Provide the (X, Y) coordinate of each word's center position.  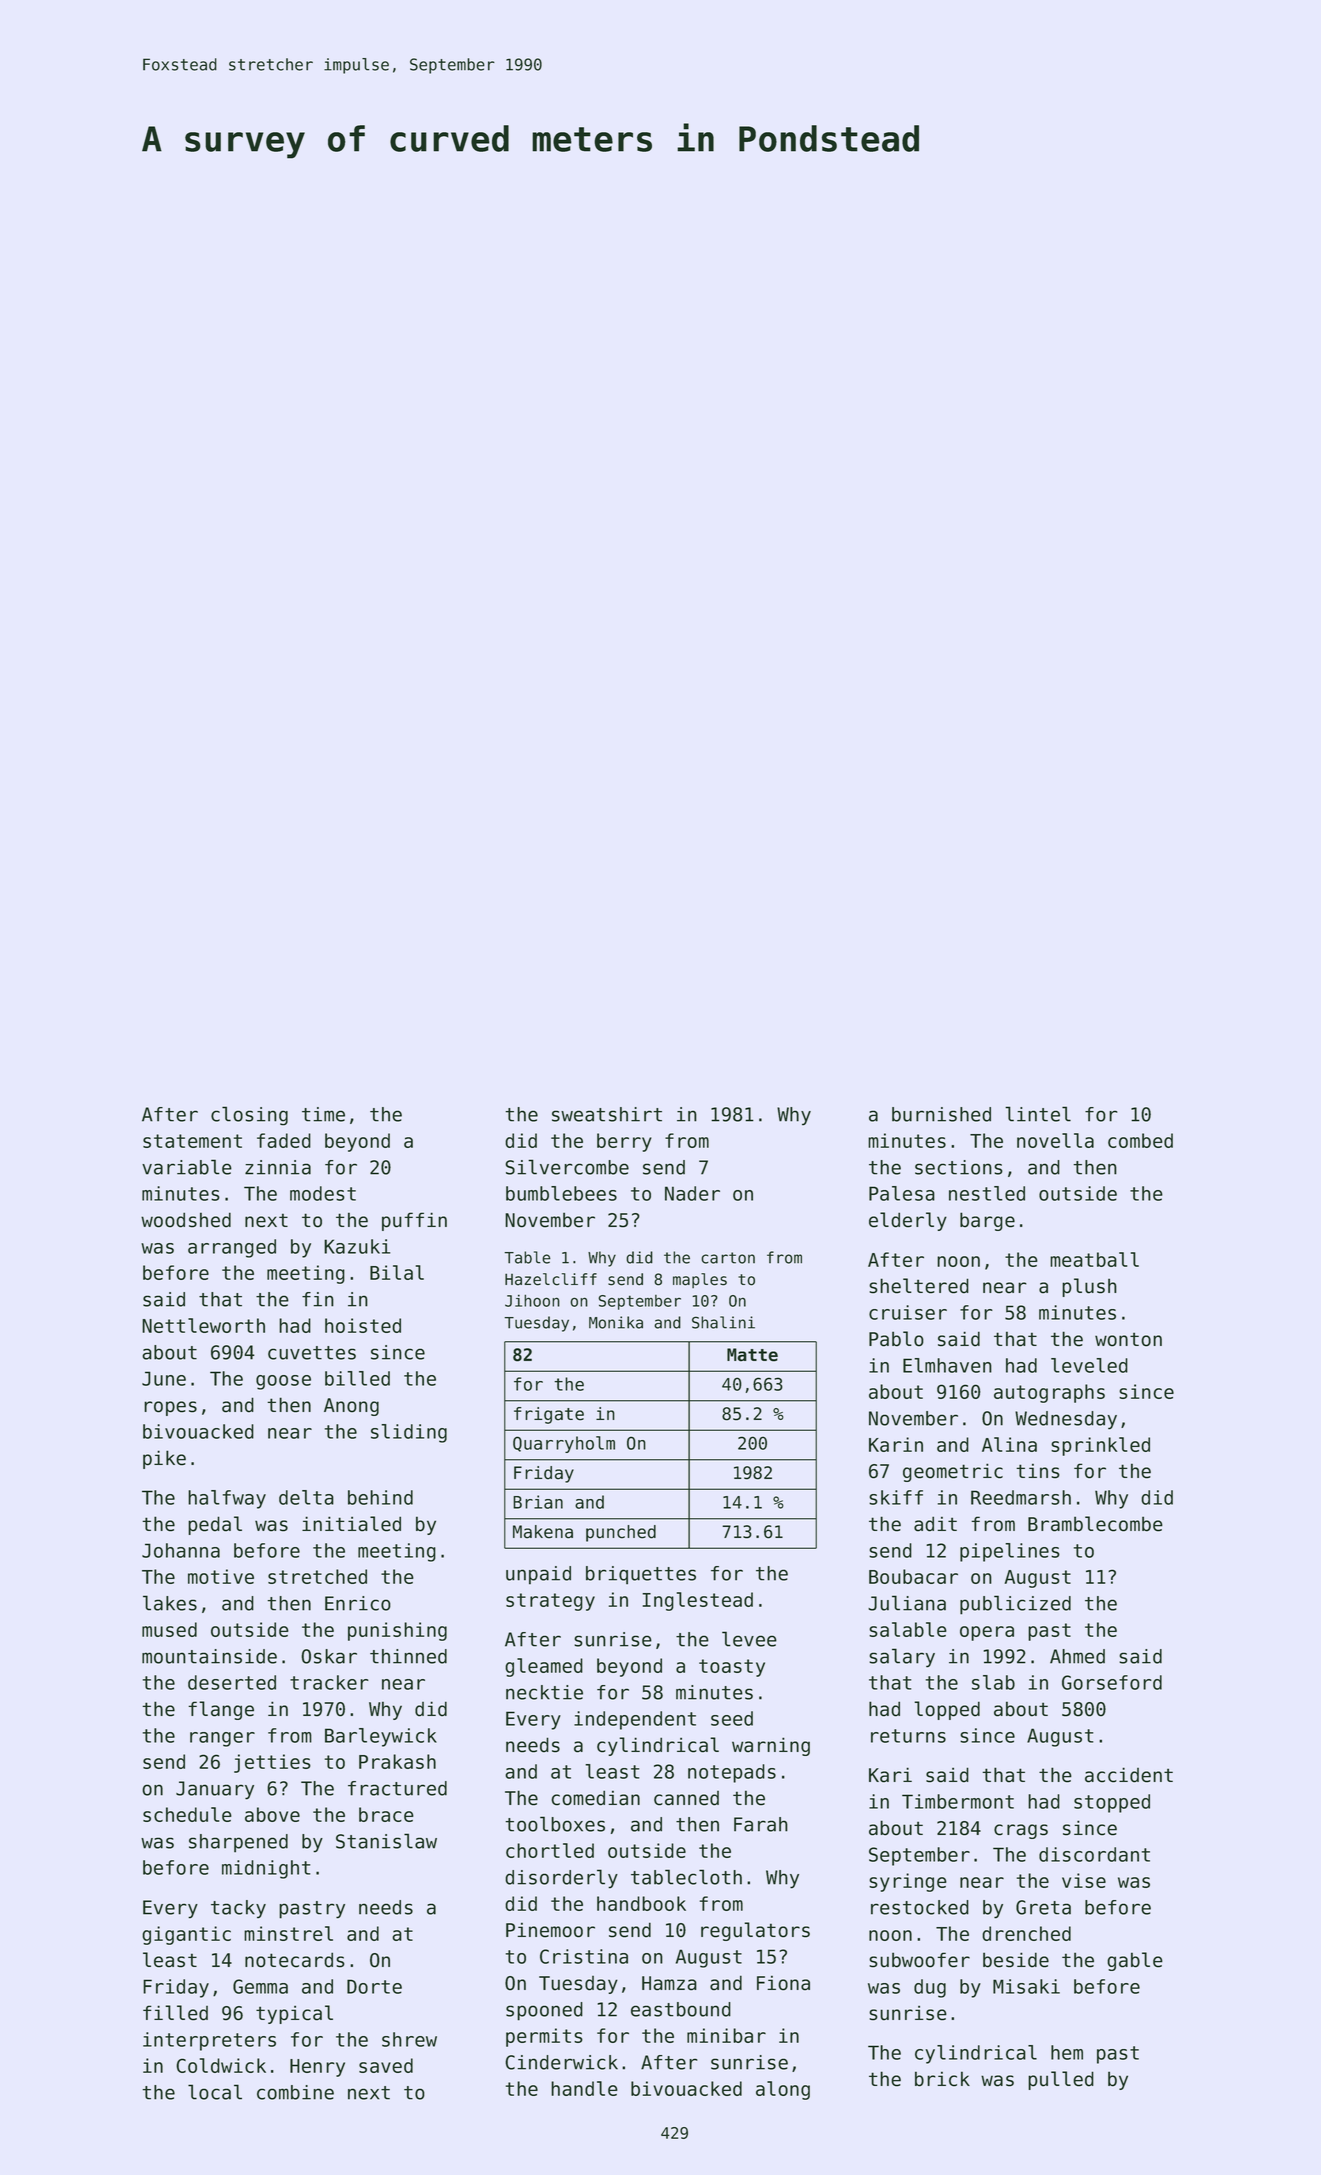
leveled (1089, 1365)
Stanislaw (386, 1841)
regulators (755, 1931)
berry (624, 1142)
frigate (549, 1415)
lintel (1038, 1114)
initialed (351, 1524)
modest (323, 1193)
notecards (294, 1960)
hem (1067, 2052)
